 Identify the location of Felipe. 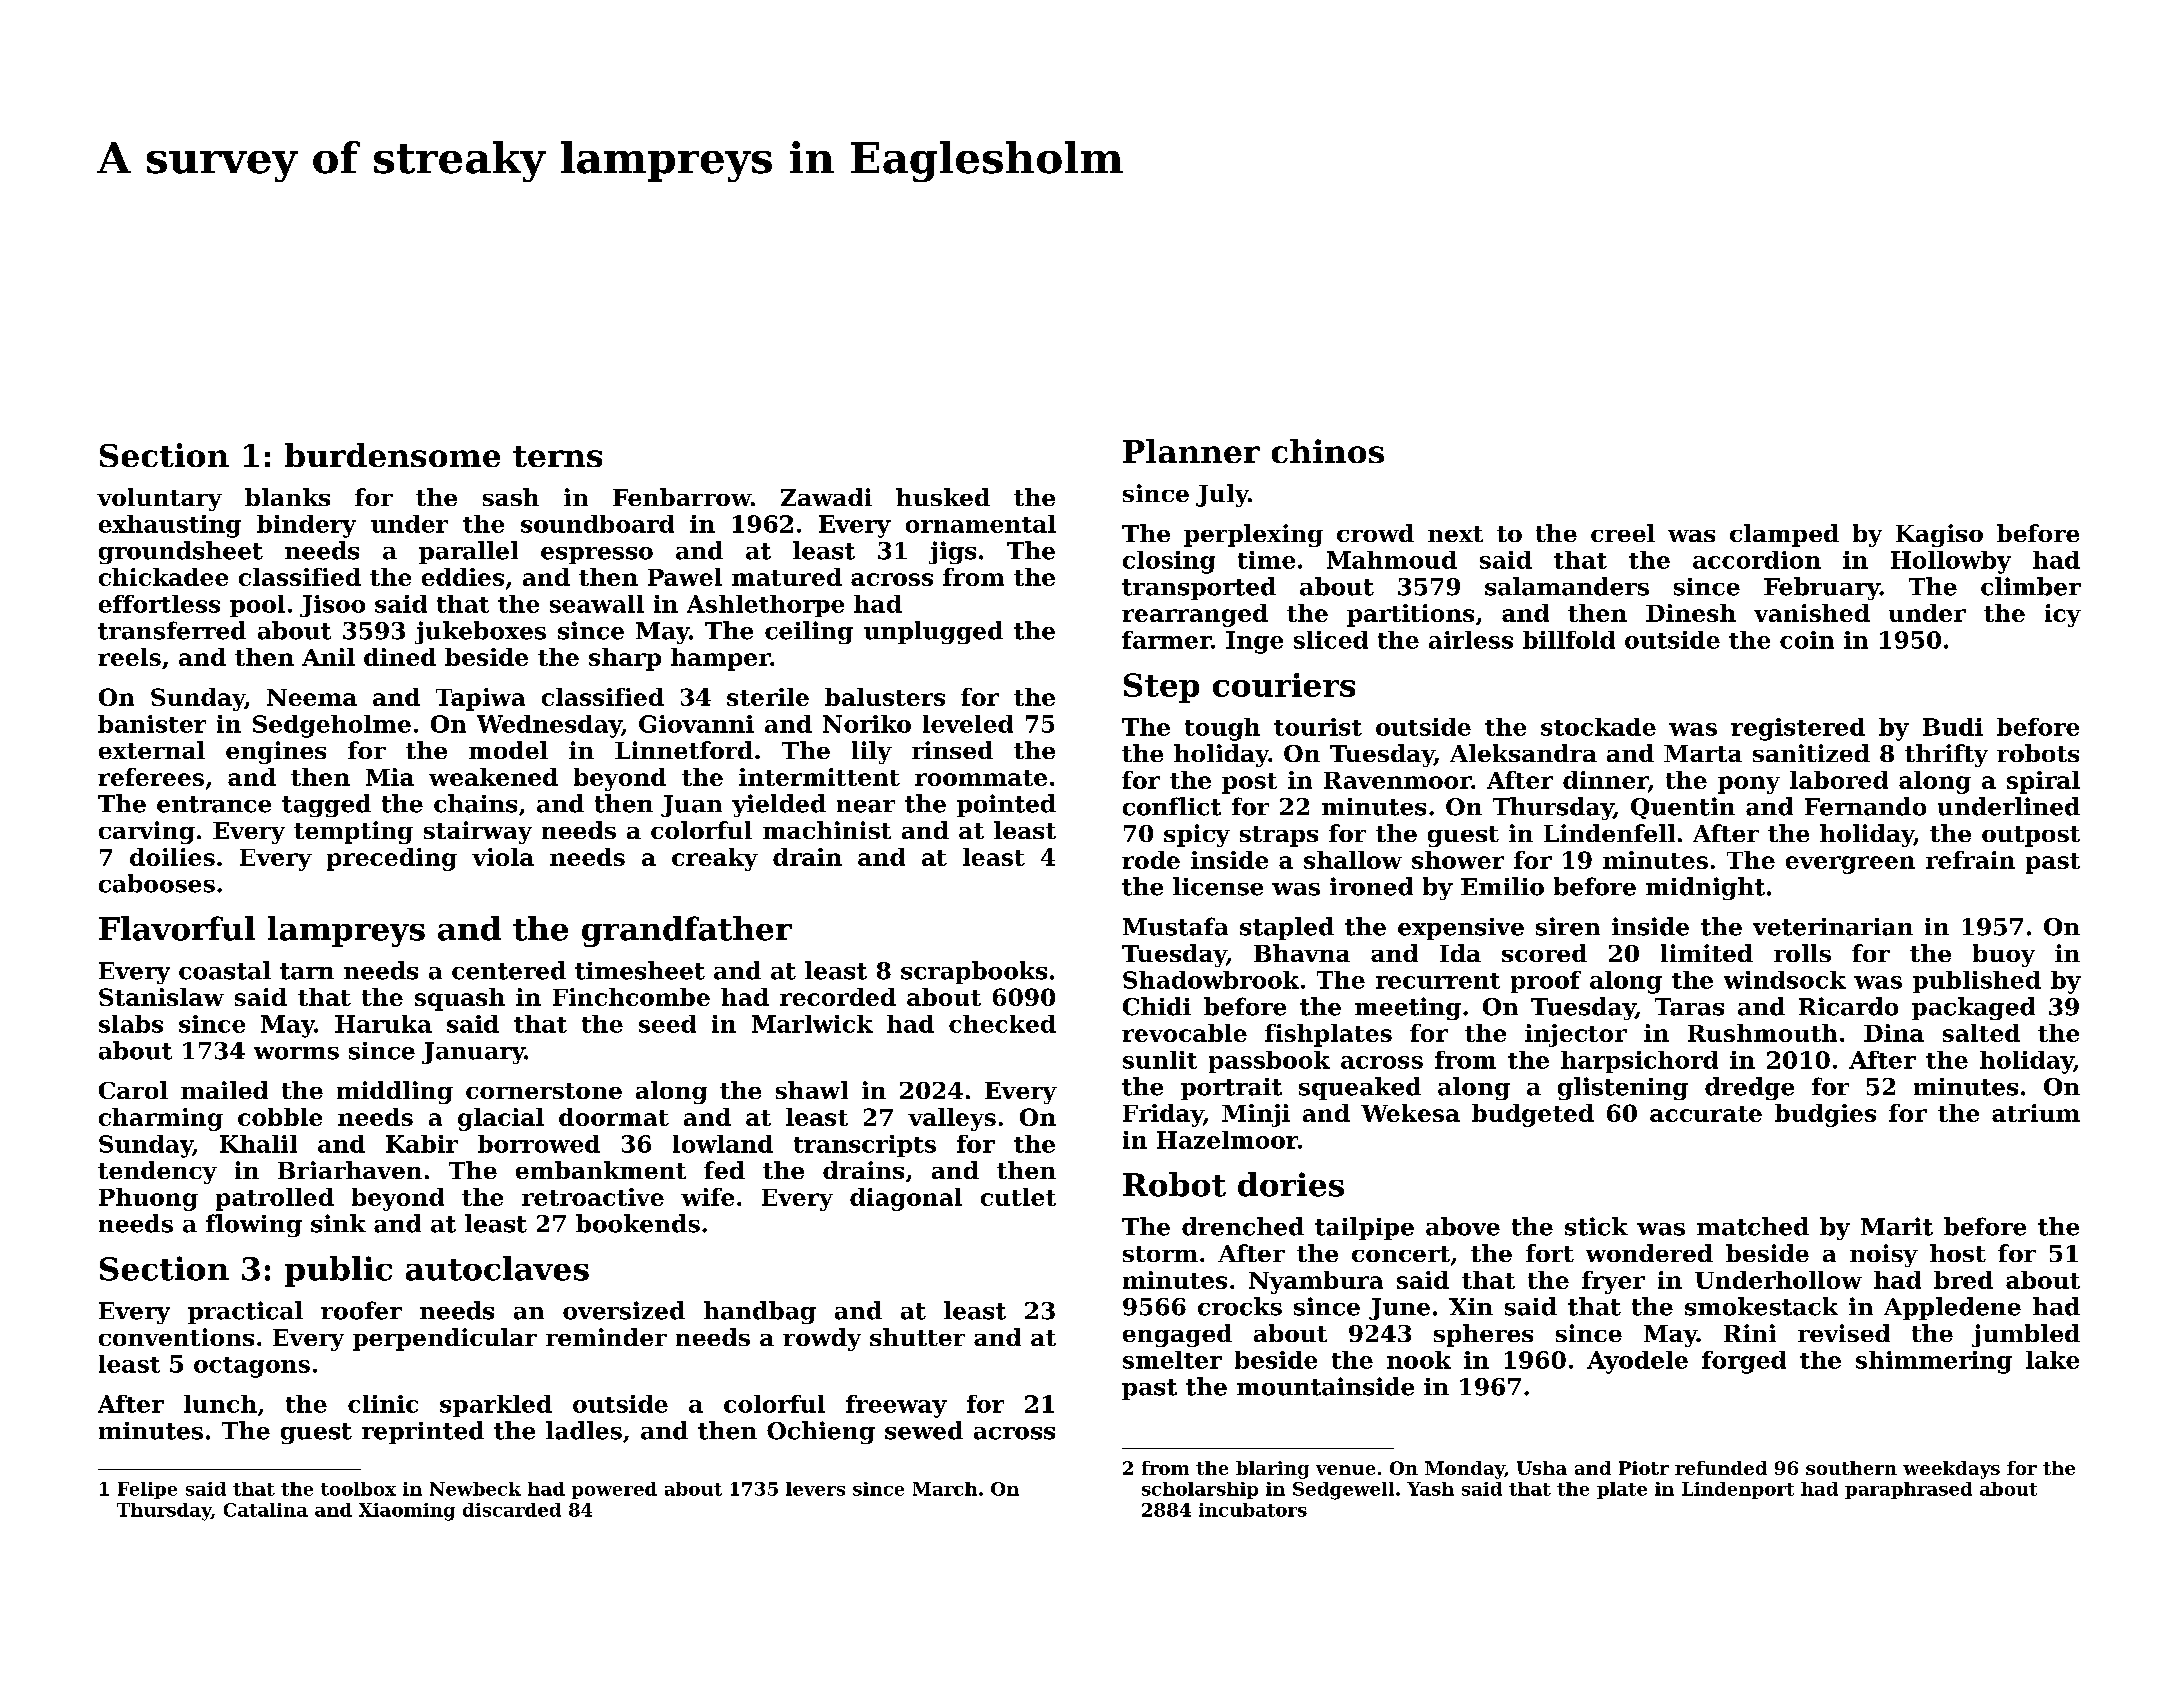
(147, 1490).
